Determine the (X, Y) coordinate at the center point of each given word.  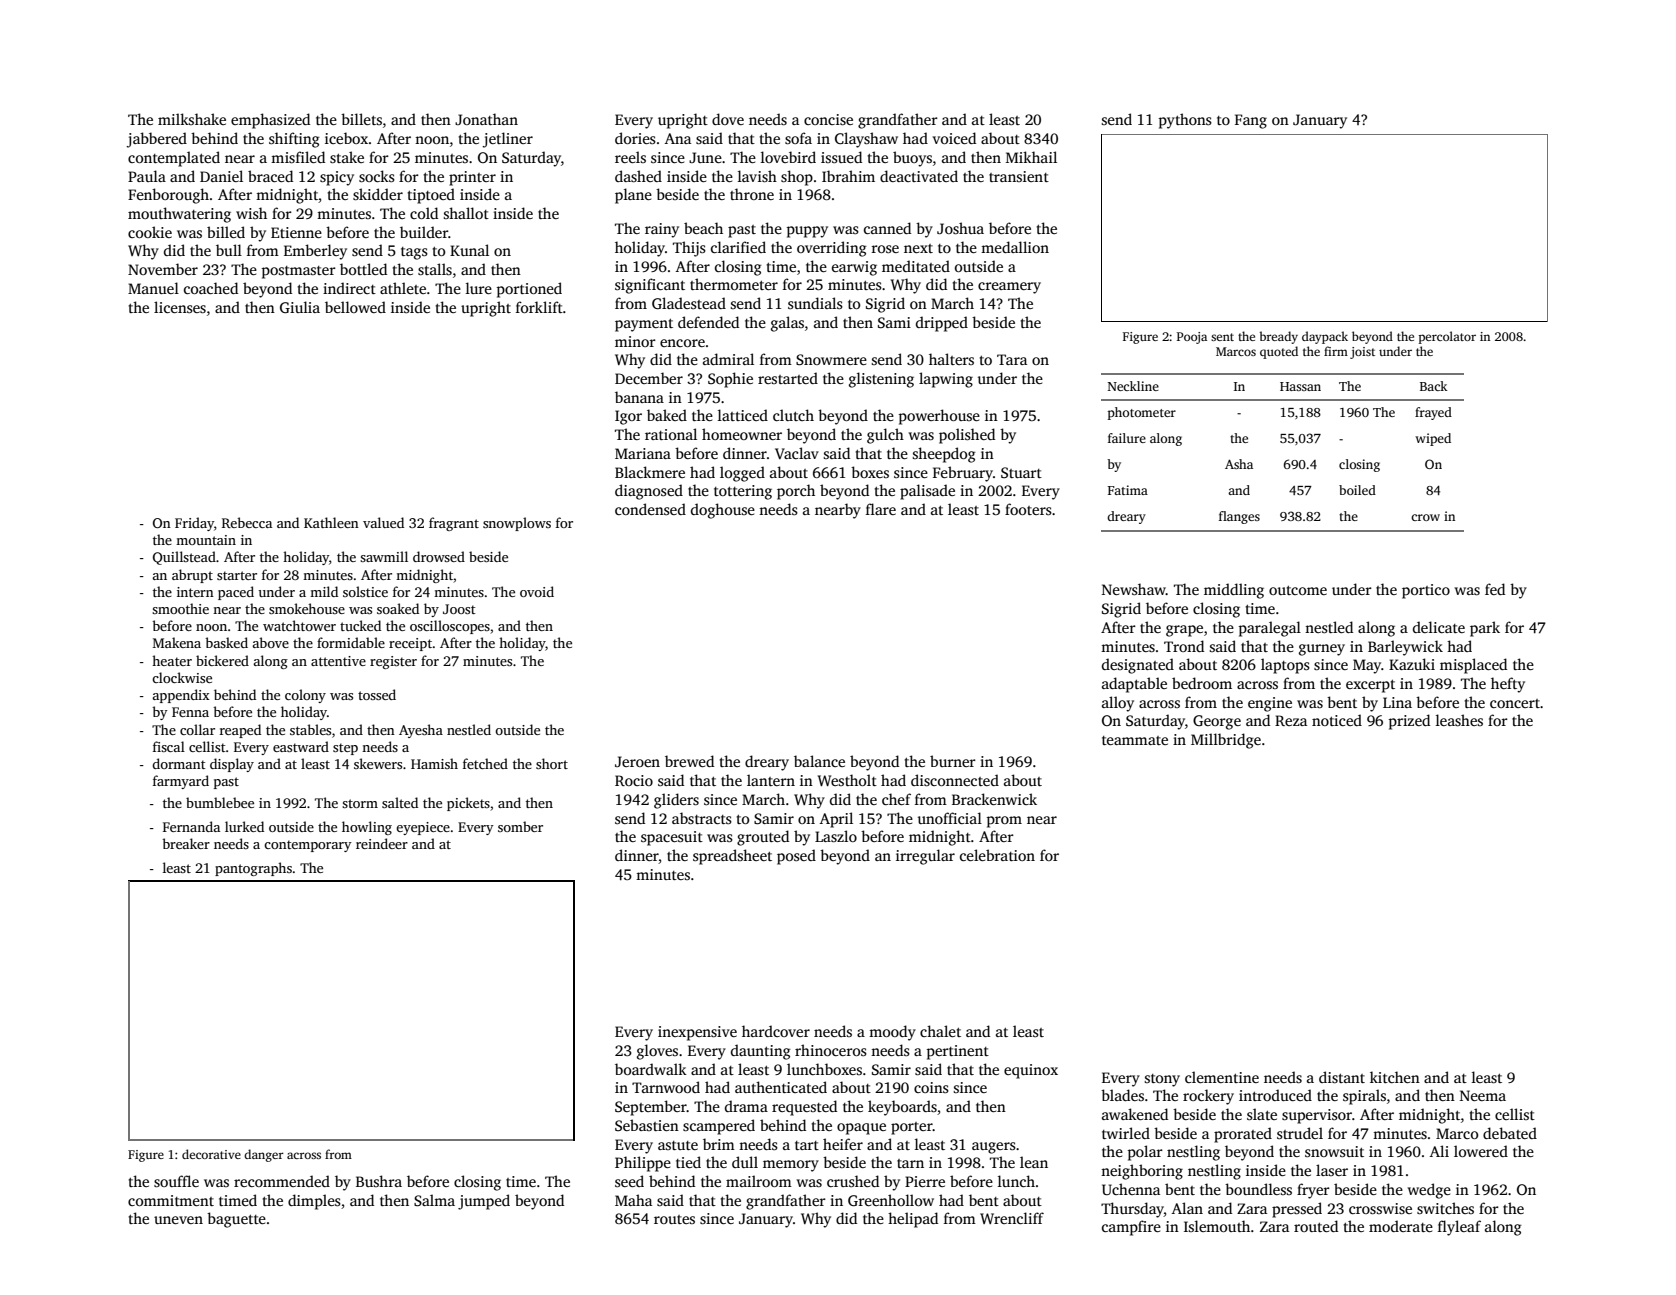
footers (1028, 509)
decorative (211, 1154)
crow (1425, 517)
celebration (997, 855)
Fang (1251, 121)
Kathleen (331, 522)
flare (881, 509)
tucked (360, 625)
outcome (1298, 590)
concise (828, 119)
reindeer (382, 843)
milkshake (192, 119)
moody (892, 1033)
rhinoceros (831, 1050)
